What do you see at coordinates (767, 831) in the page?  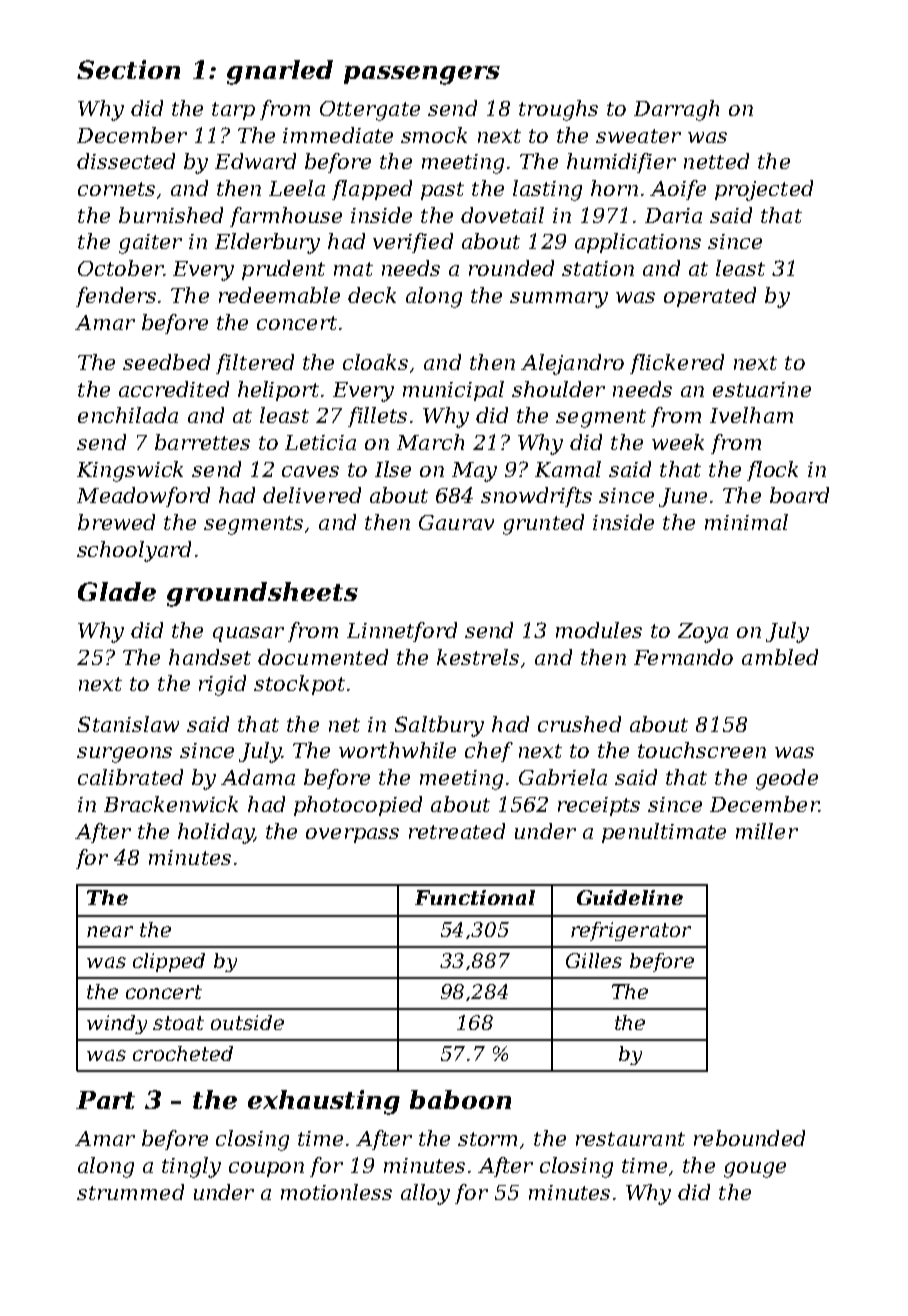 I see `miller` at bounding box center [767, 831].
